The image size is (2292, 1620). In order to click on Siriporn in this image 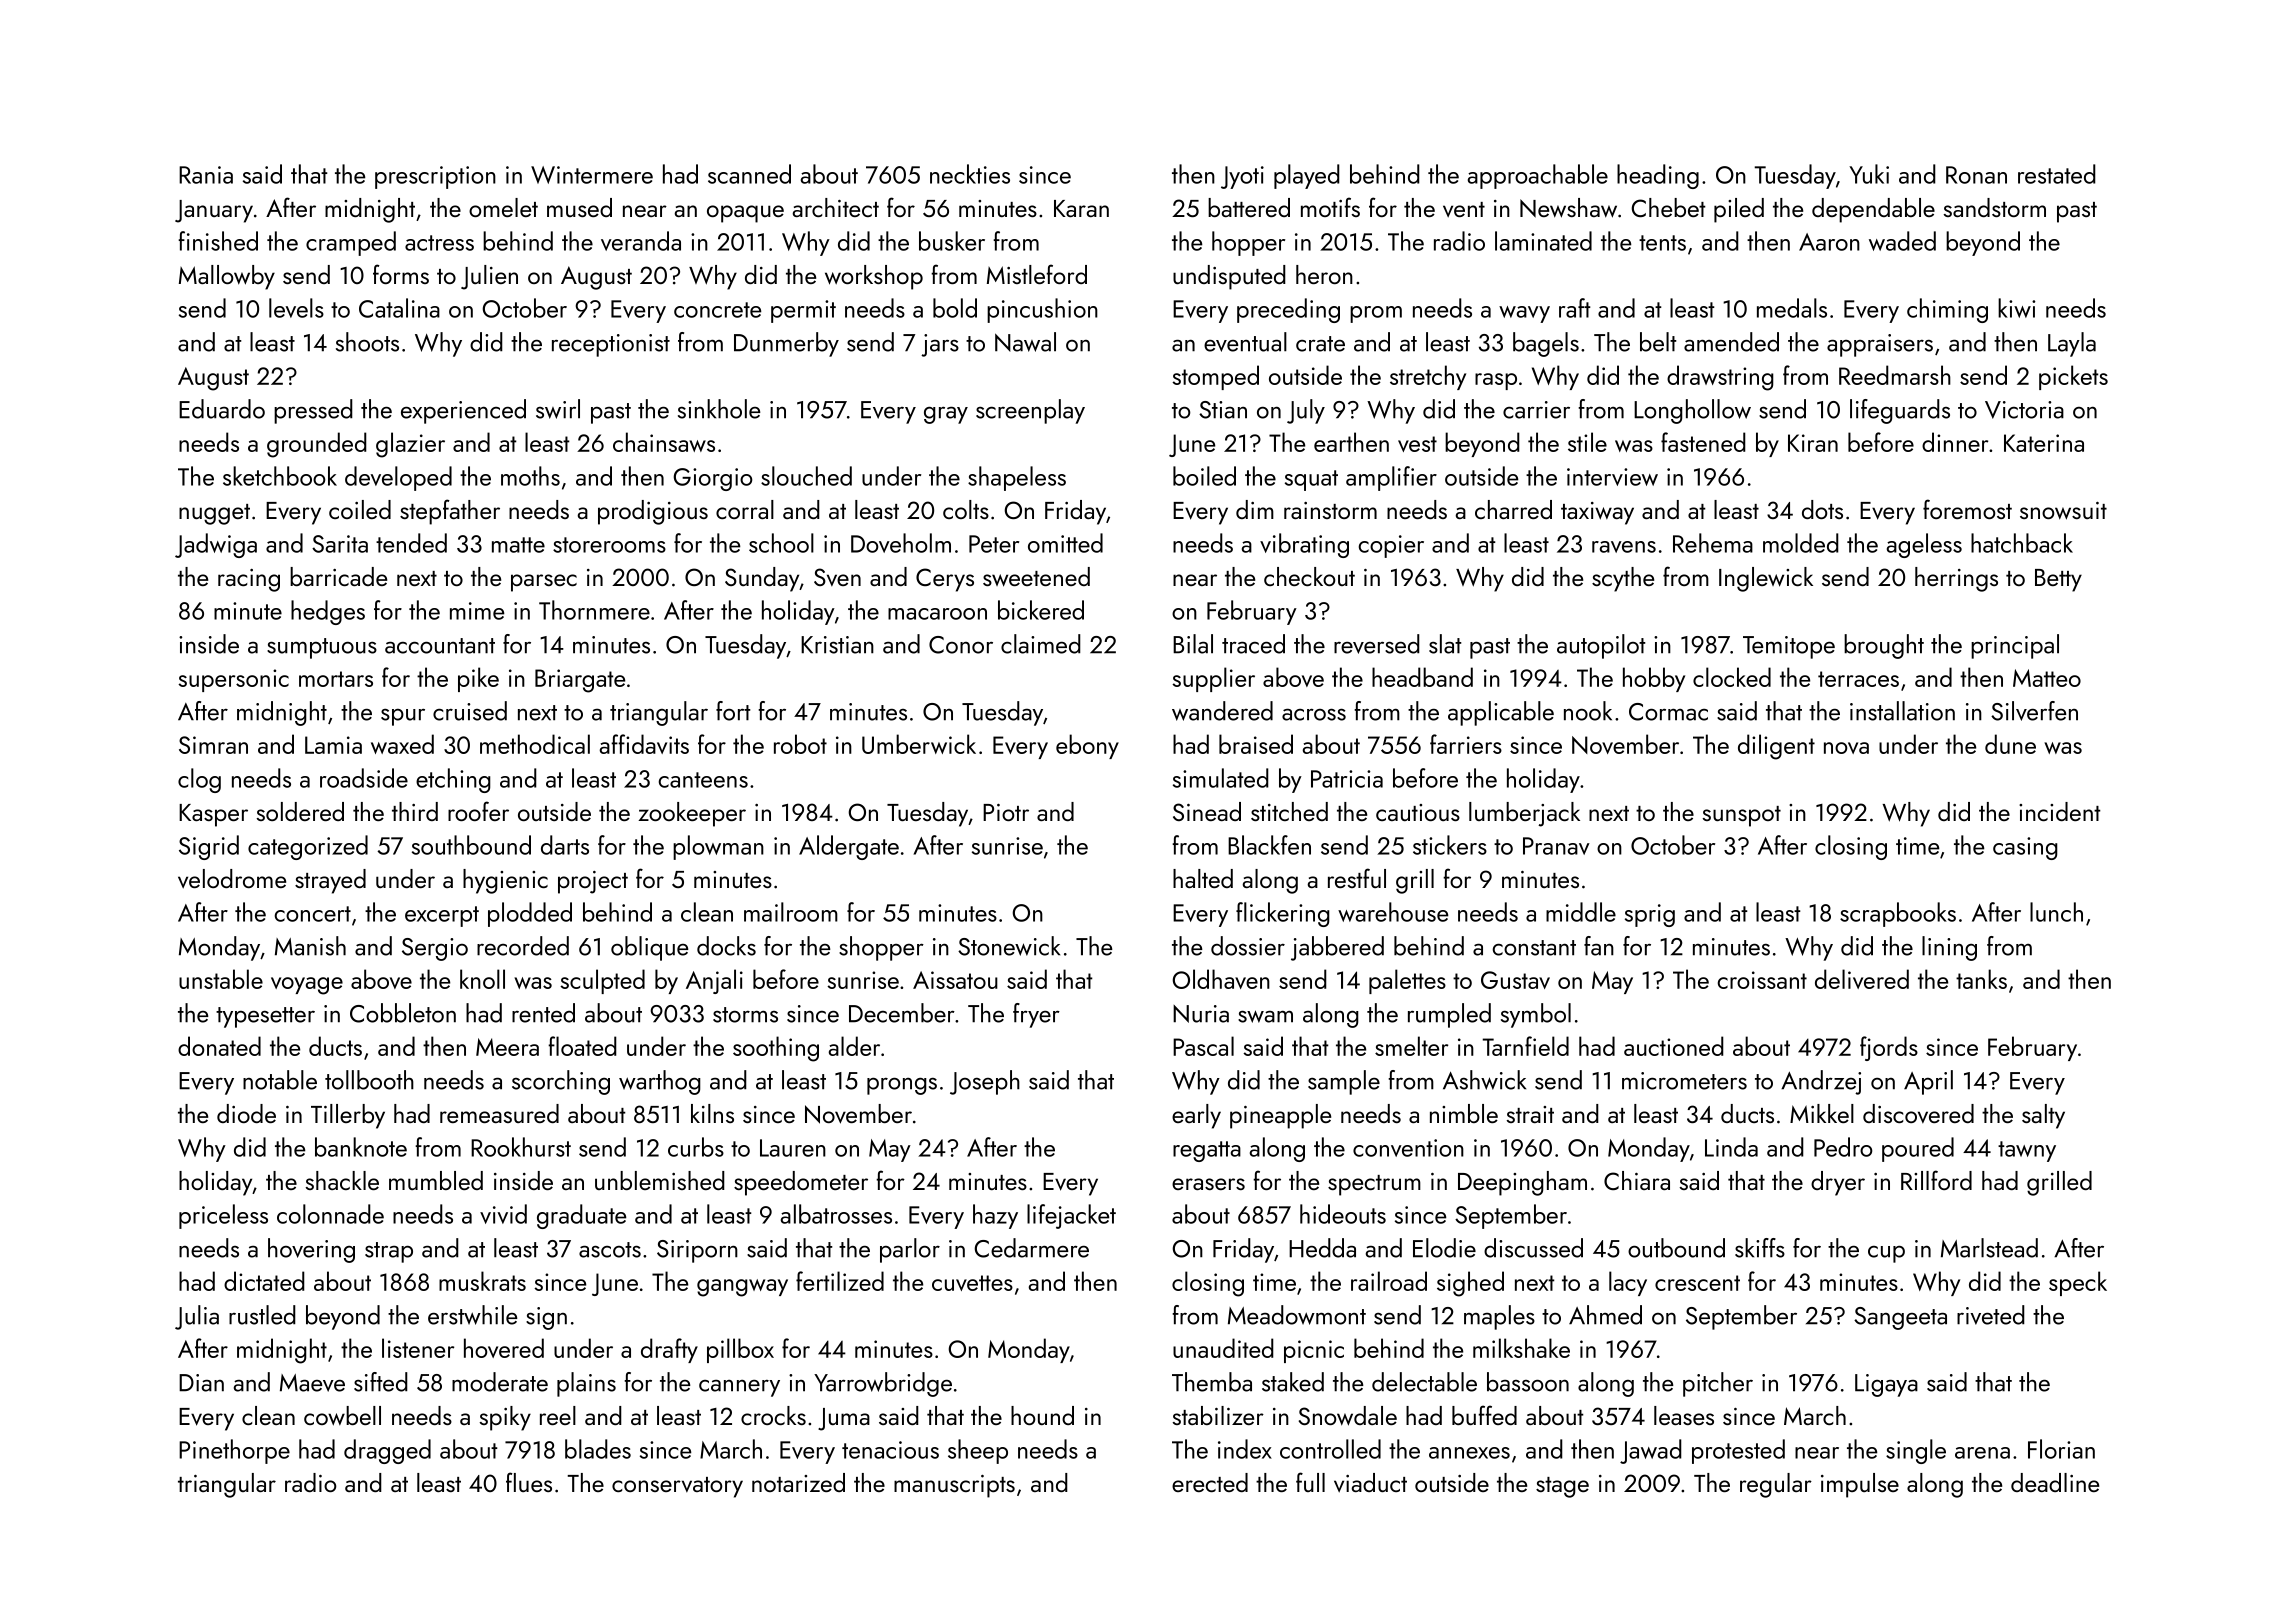, I will do `click(697, 1251)`.
